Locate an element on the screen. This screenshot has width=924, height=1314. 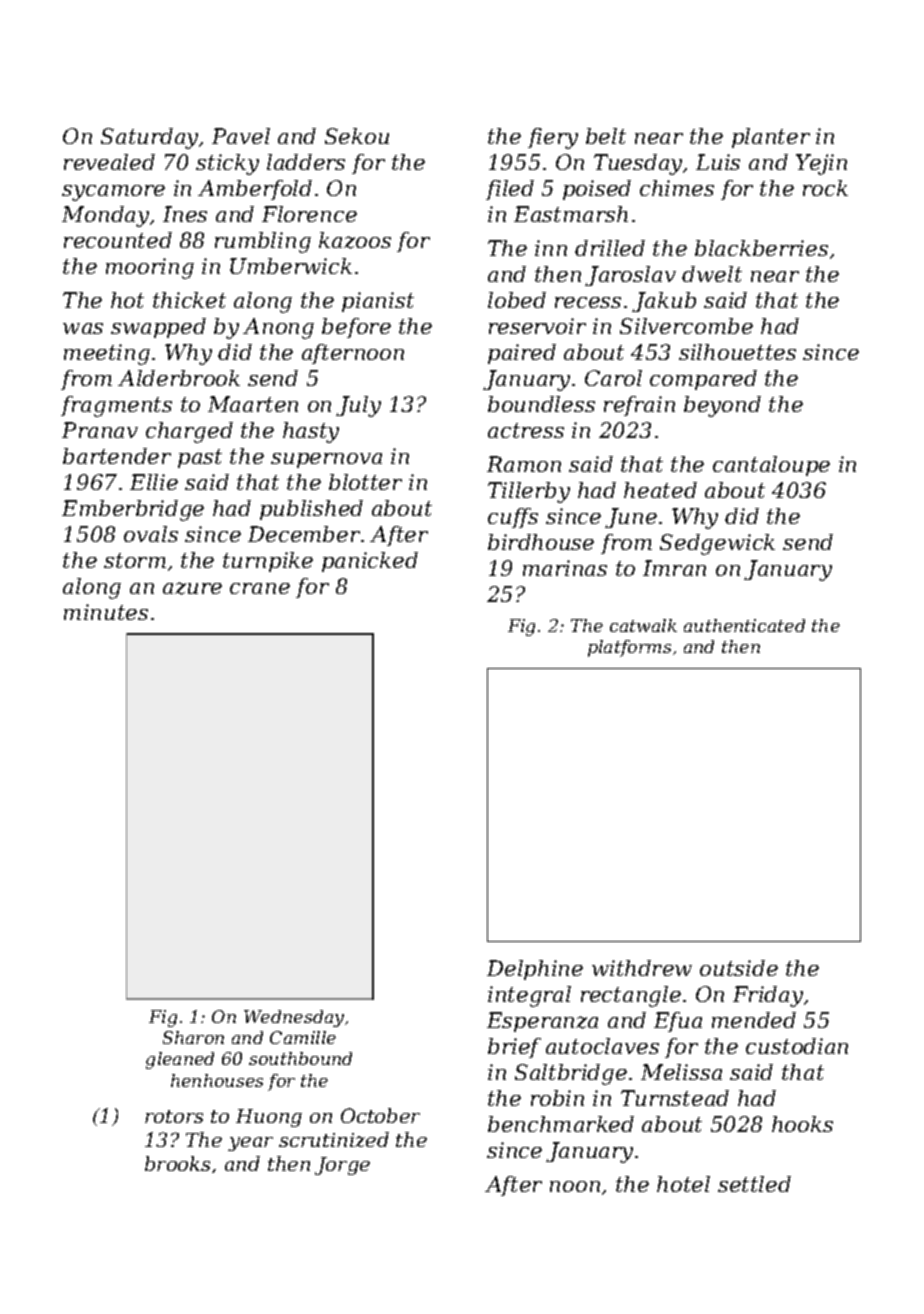
silhouettes is located at coordinates (737, 352).
